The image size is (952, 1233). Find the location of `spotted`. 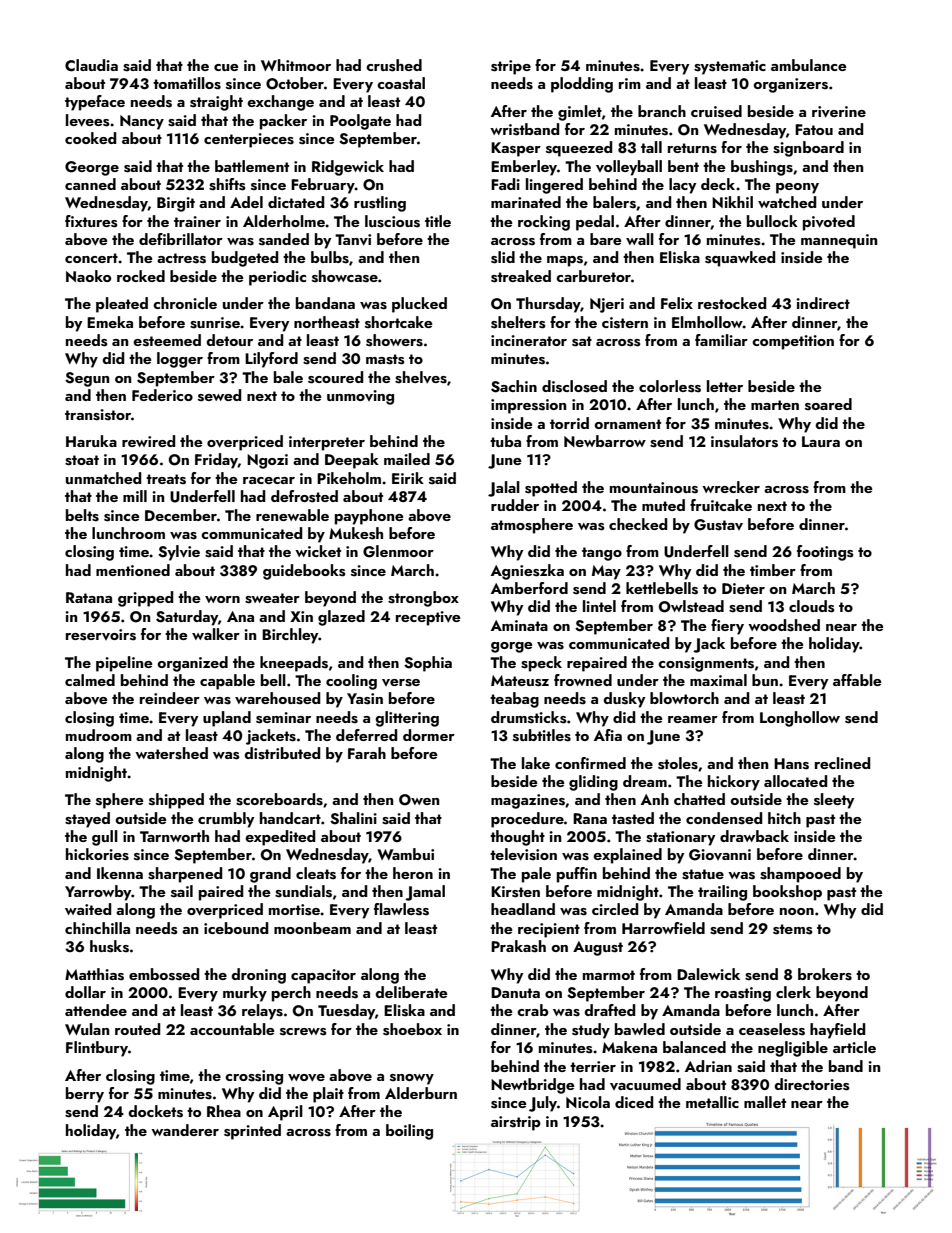

spotted is located at coordinates (551, 489).
